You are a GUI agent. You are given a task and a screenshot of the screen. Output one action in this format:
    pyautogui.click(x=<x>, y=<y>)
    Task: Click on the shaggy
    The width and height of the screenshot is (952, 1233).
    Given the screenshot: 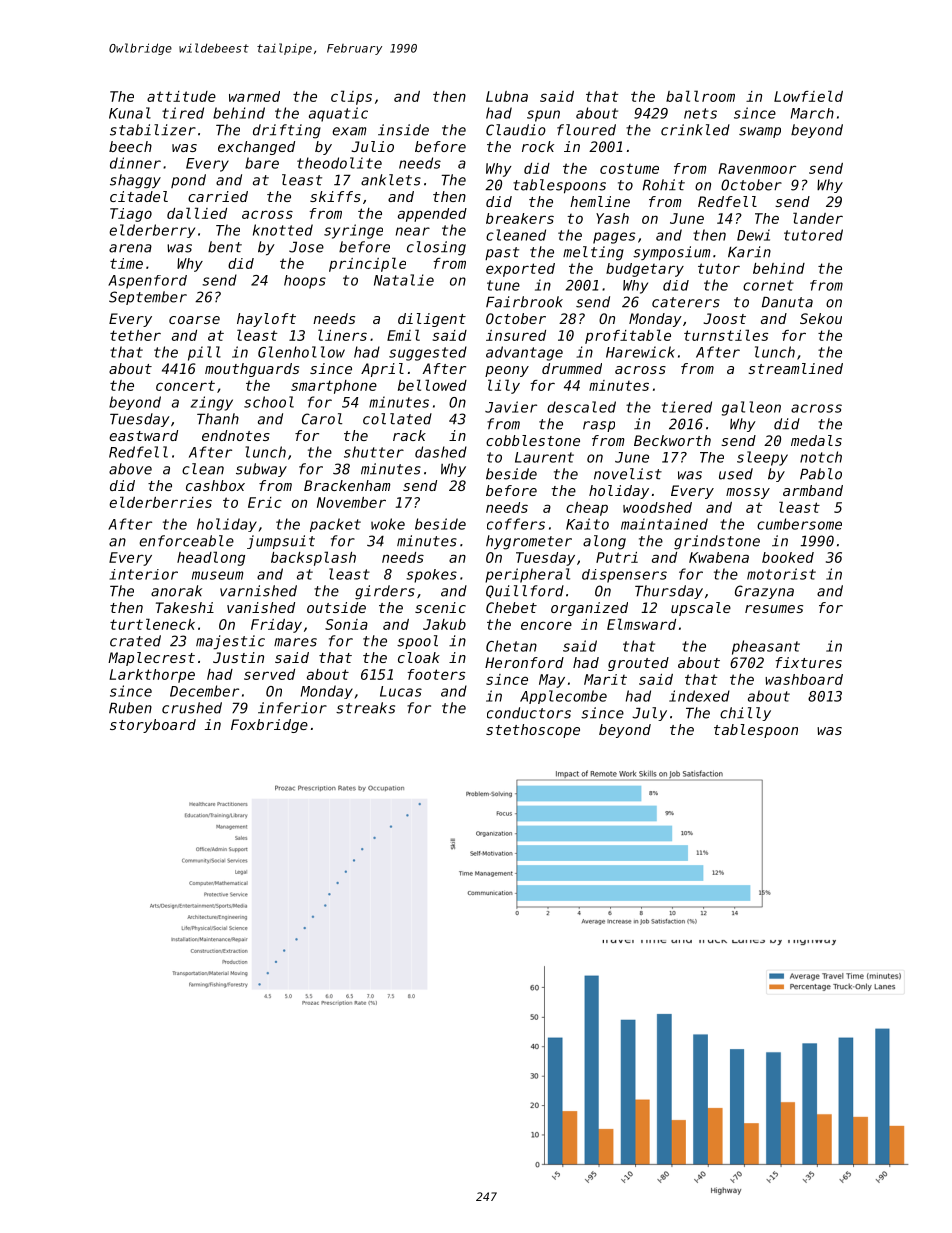 What is the action you would take?
    pyautogui.click(x=135, y=181)
